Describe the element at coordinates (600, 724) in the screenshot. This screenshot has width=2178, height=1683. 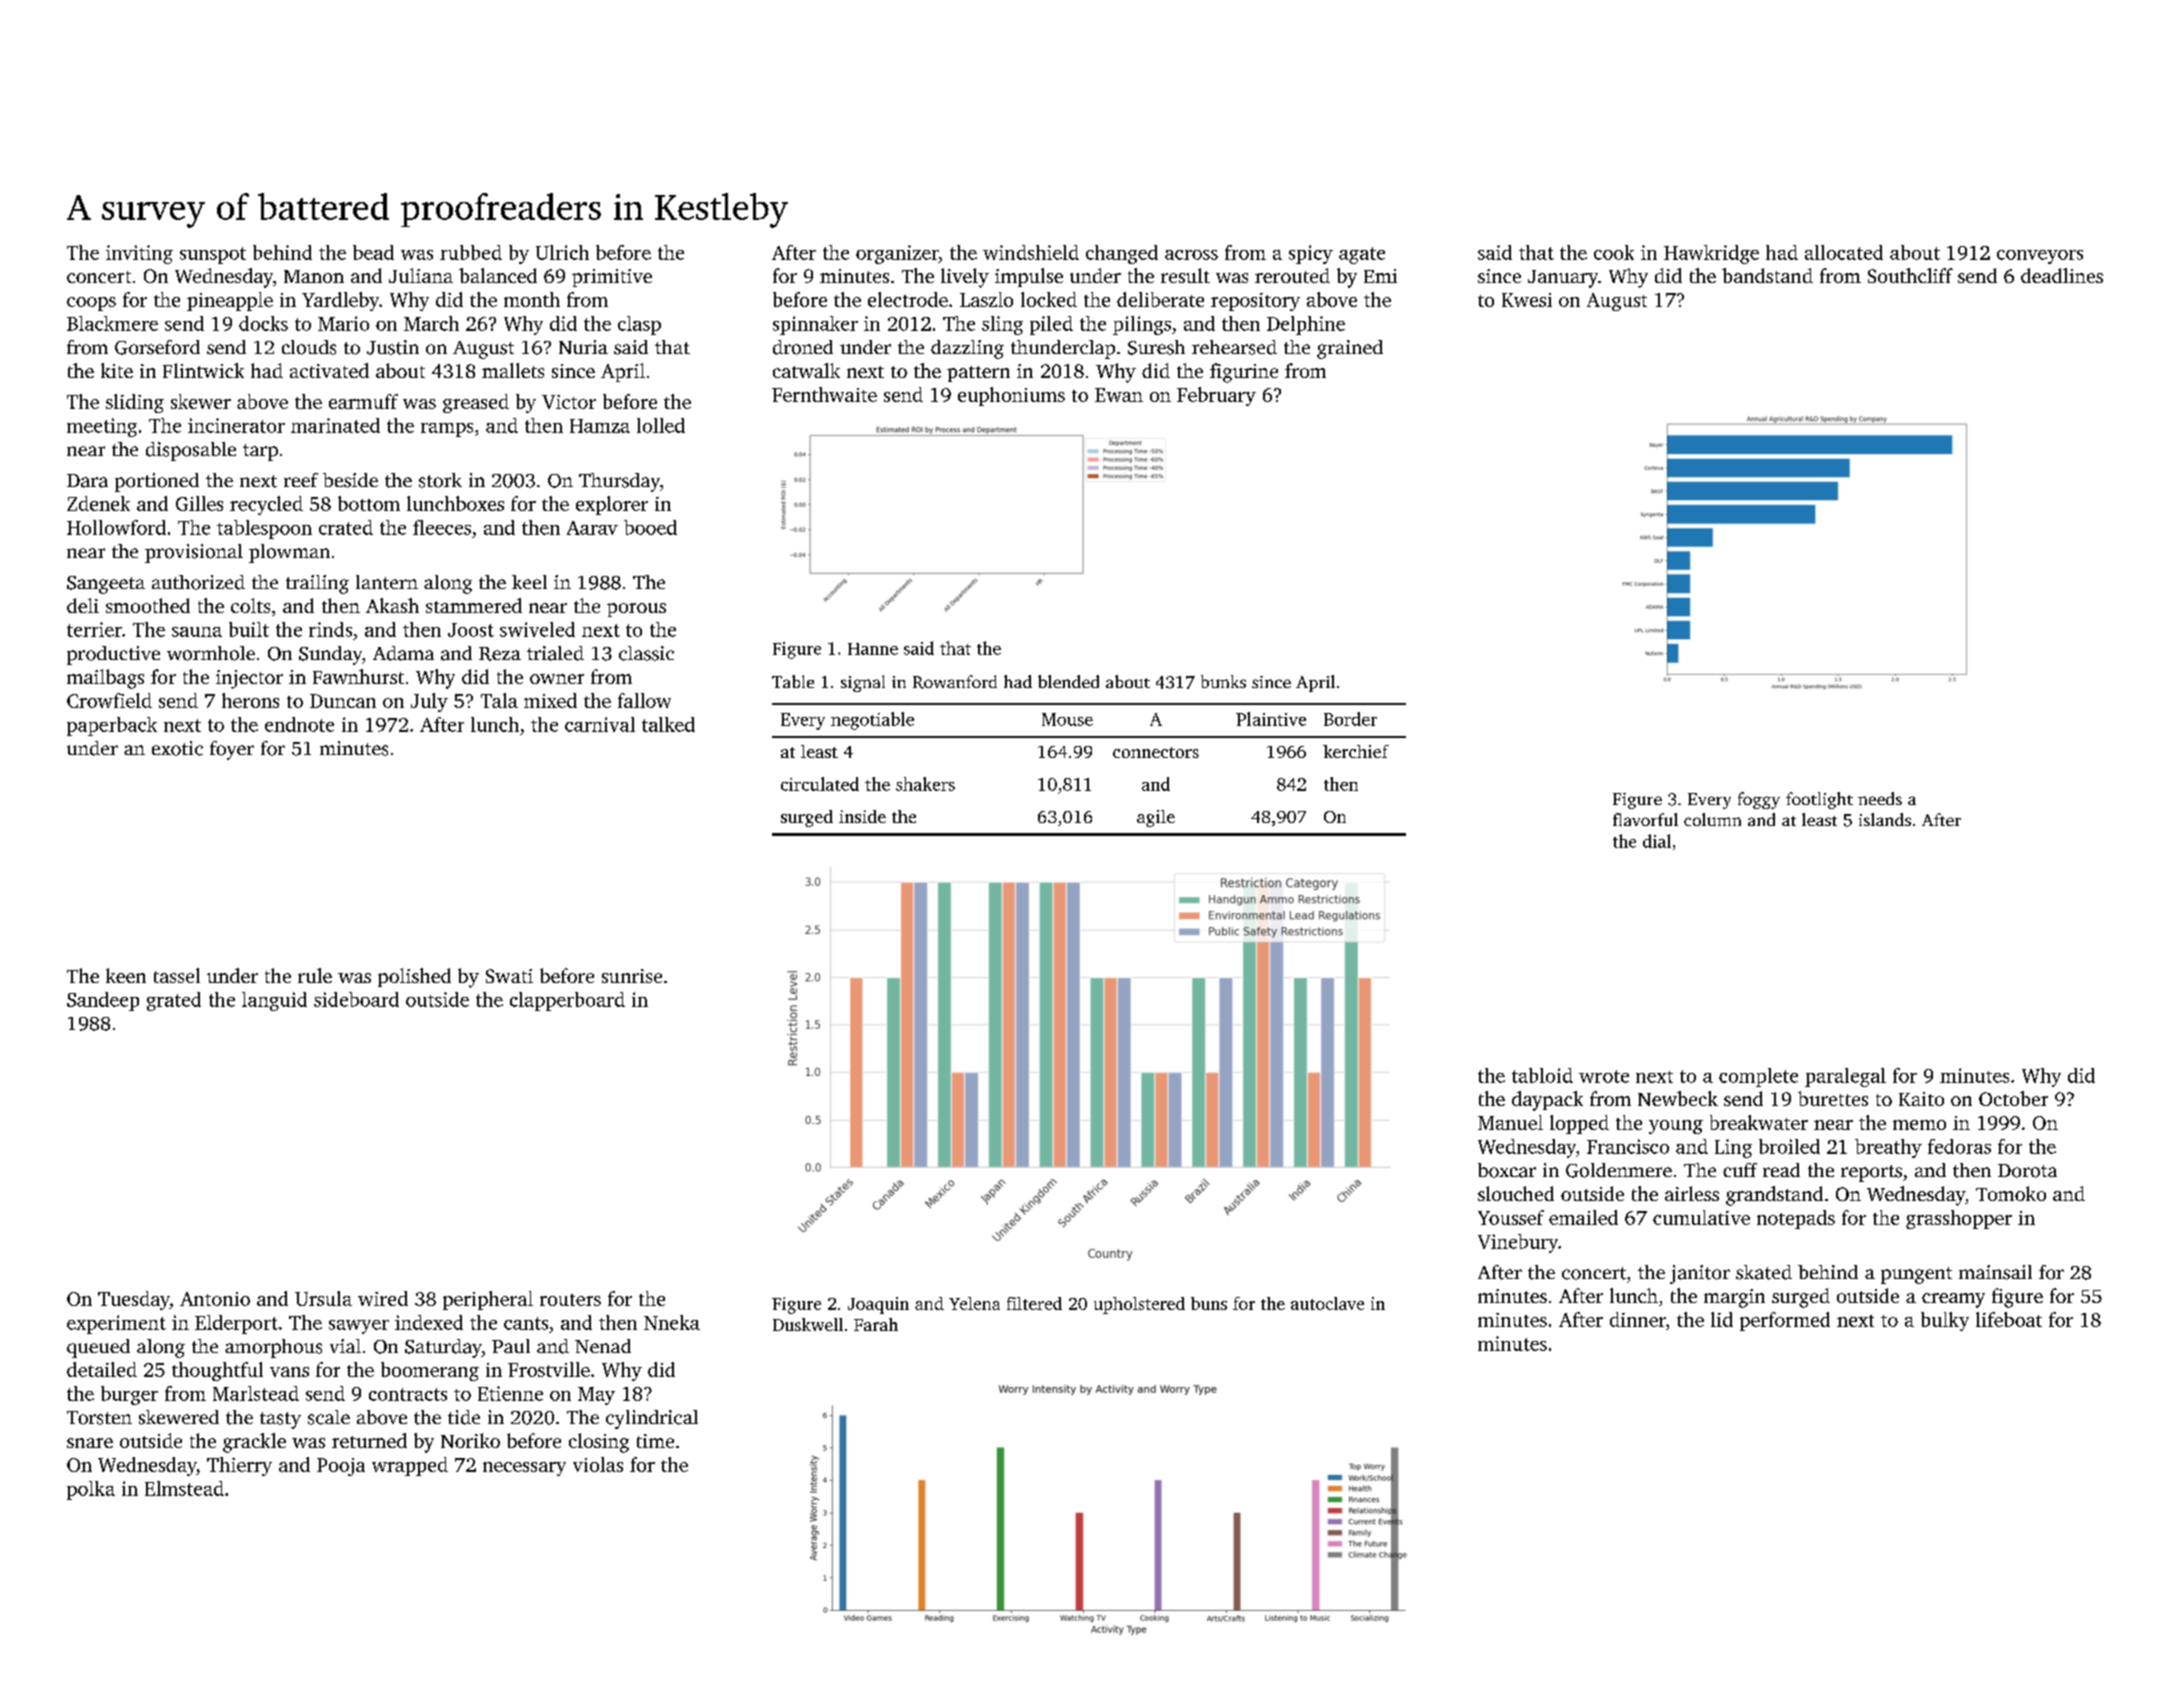
I see `carnival` at that location.
